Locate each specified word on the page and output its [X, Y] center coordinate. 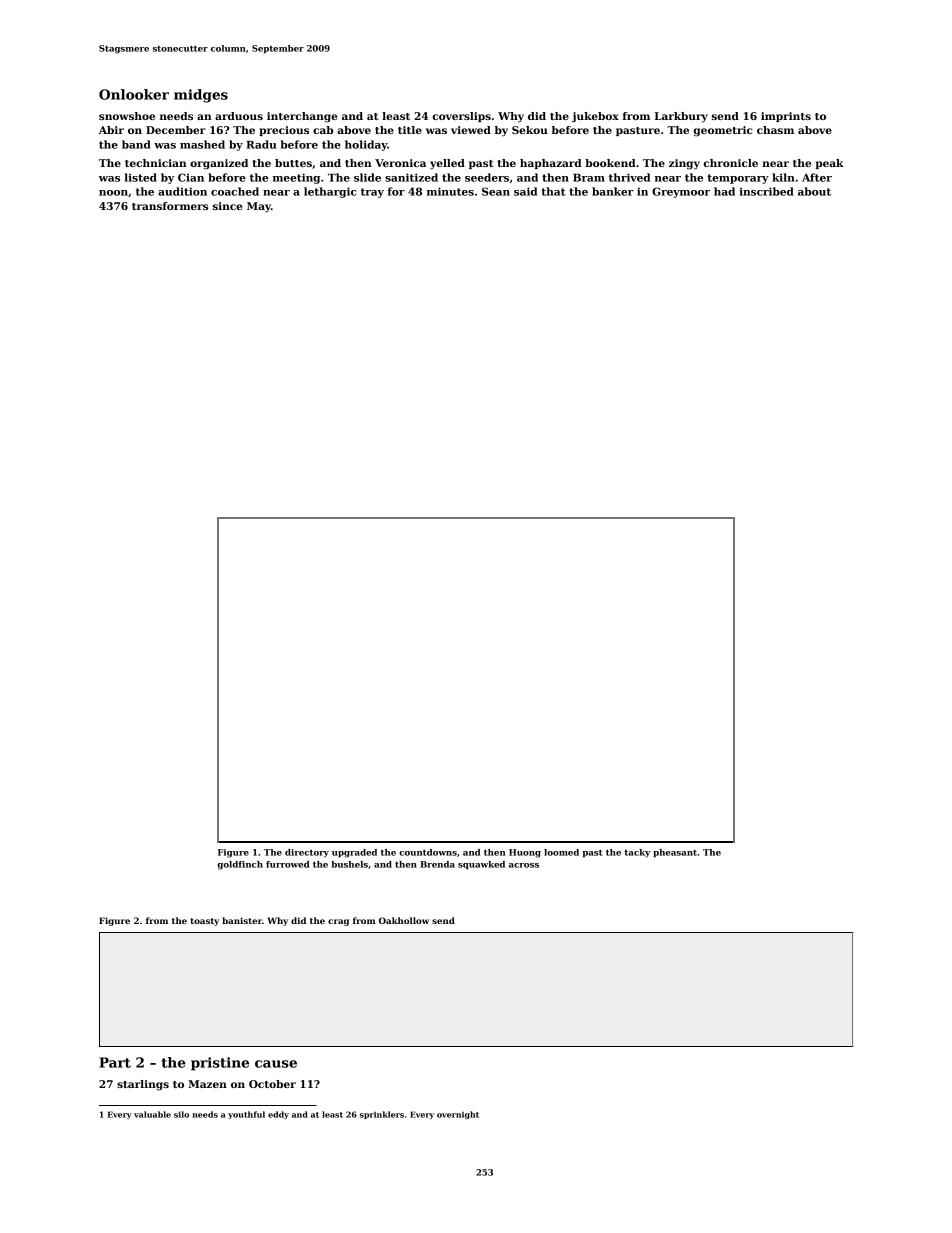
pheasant [675, 853]
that [553, 191]
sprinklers [382, 1115]
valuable [152, 1114]
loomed [561, 852]
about [814, 191]
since [227, 206]
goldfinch [240, 865]
